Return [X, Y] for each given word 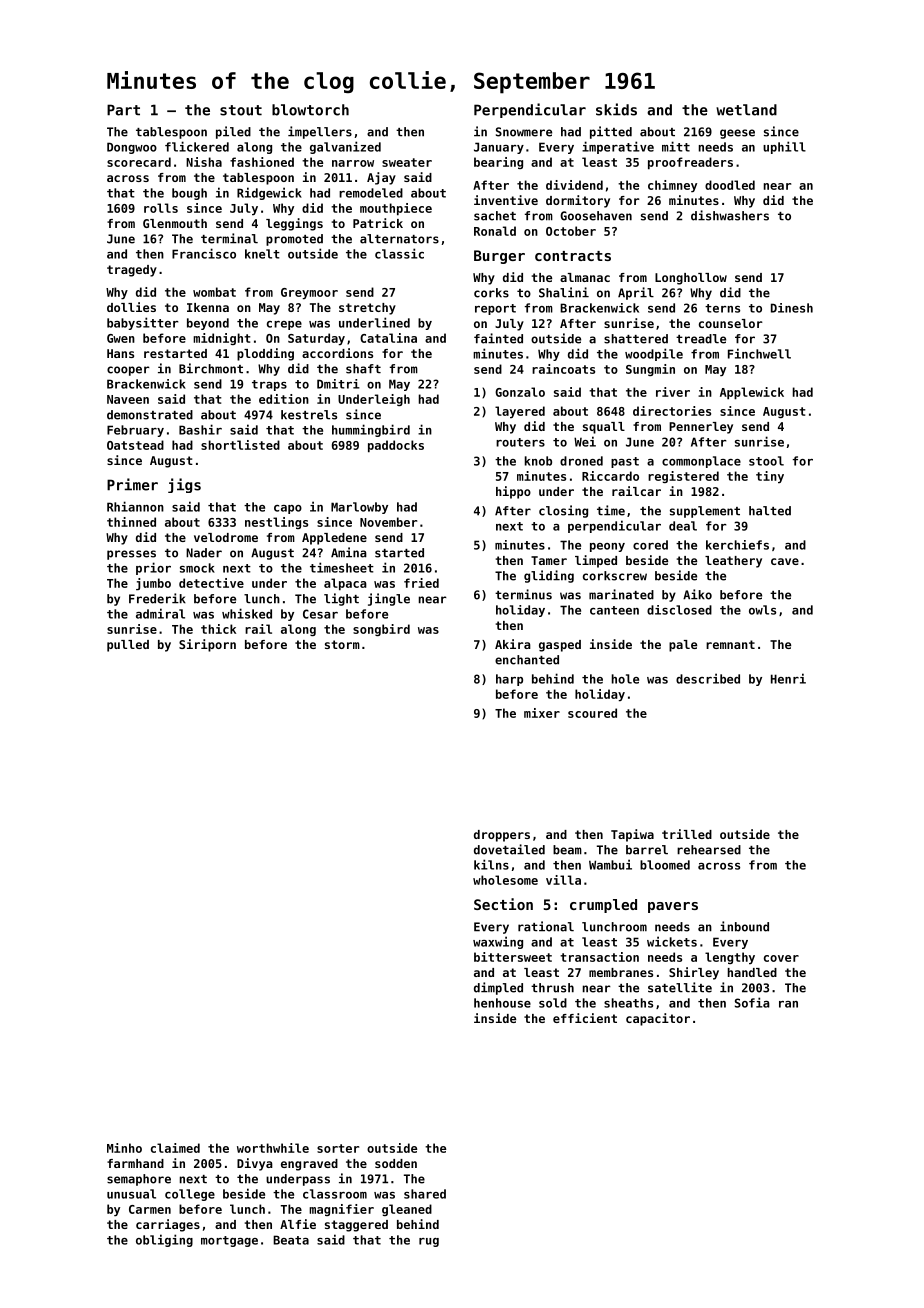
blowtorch [310, 110]
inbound [744, 926]
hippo [513, 492]
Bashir [200, 429]
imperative [618, 147]
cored [650, 545]
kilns [491, 864]
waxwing [498, 942]
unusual [131, 1194]
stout [241, 110]
